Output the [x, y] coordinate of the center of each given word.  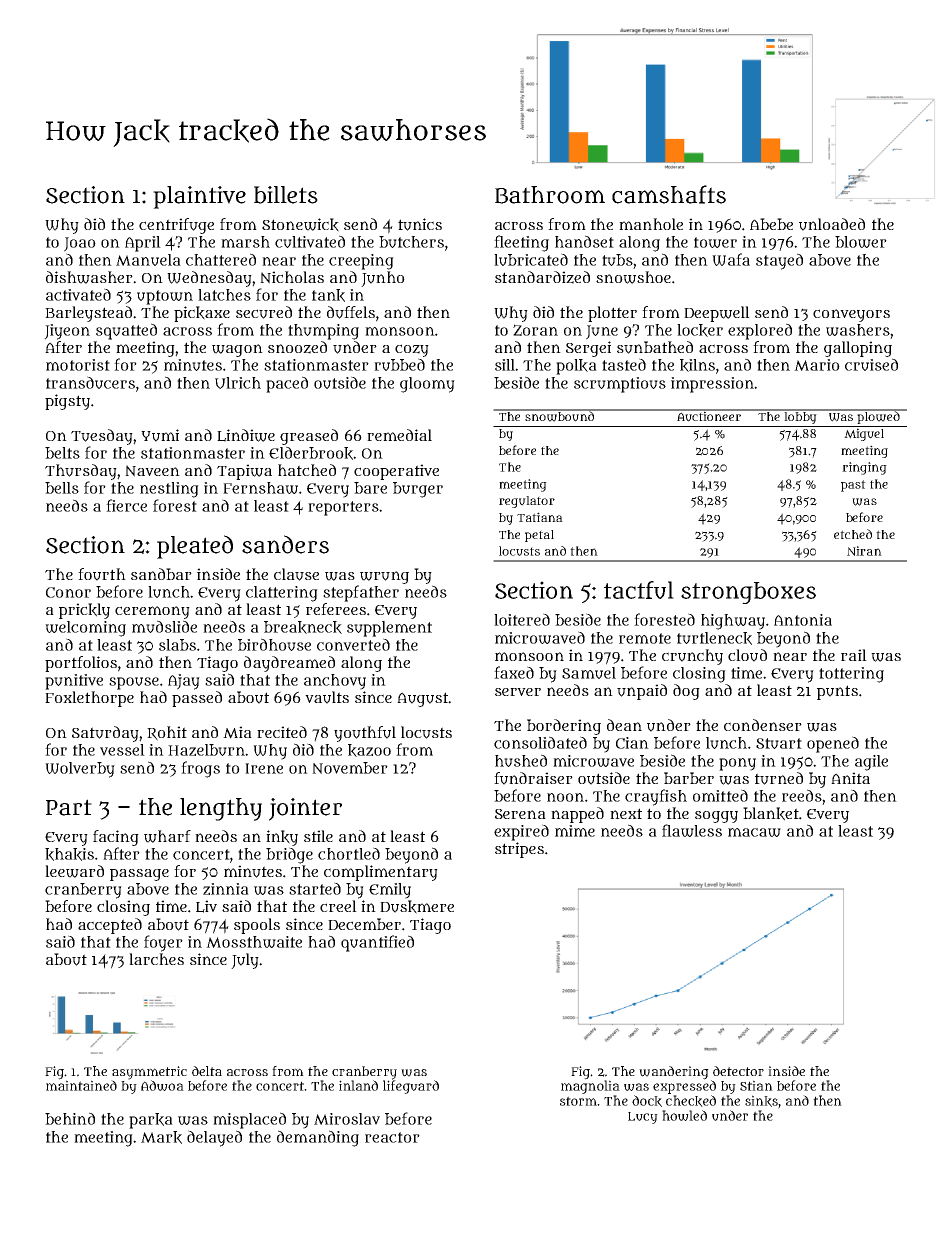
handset [584, 241]
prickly [84, 611]
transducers [90, 382]
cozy [412, 350]
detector [738, 1071]
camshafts [669, 194]
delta [207, 1071]
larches [156, 959]
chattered [221, 259]
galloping [858, 349]
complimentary [381, 873]
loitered [522, 619]
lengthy [221, 809]
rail [854, 655]
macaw [754, 832]
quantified [377, 943]
